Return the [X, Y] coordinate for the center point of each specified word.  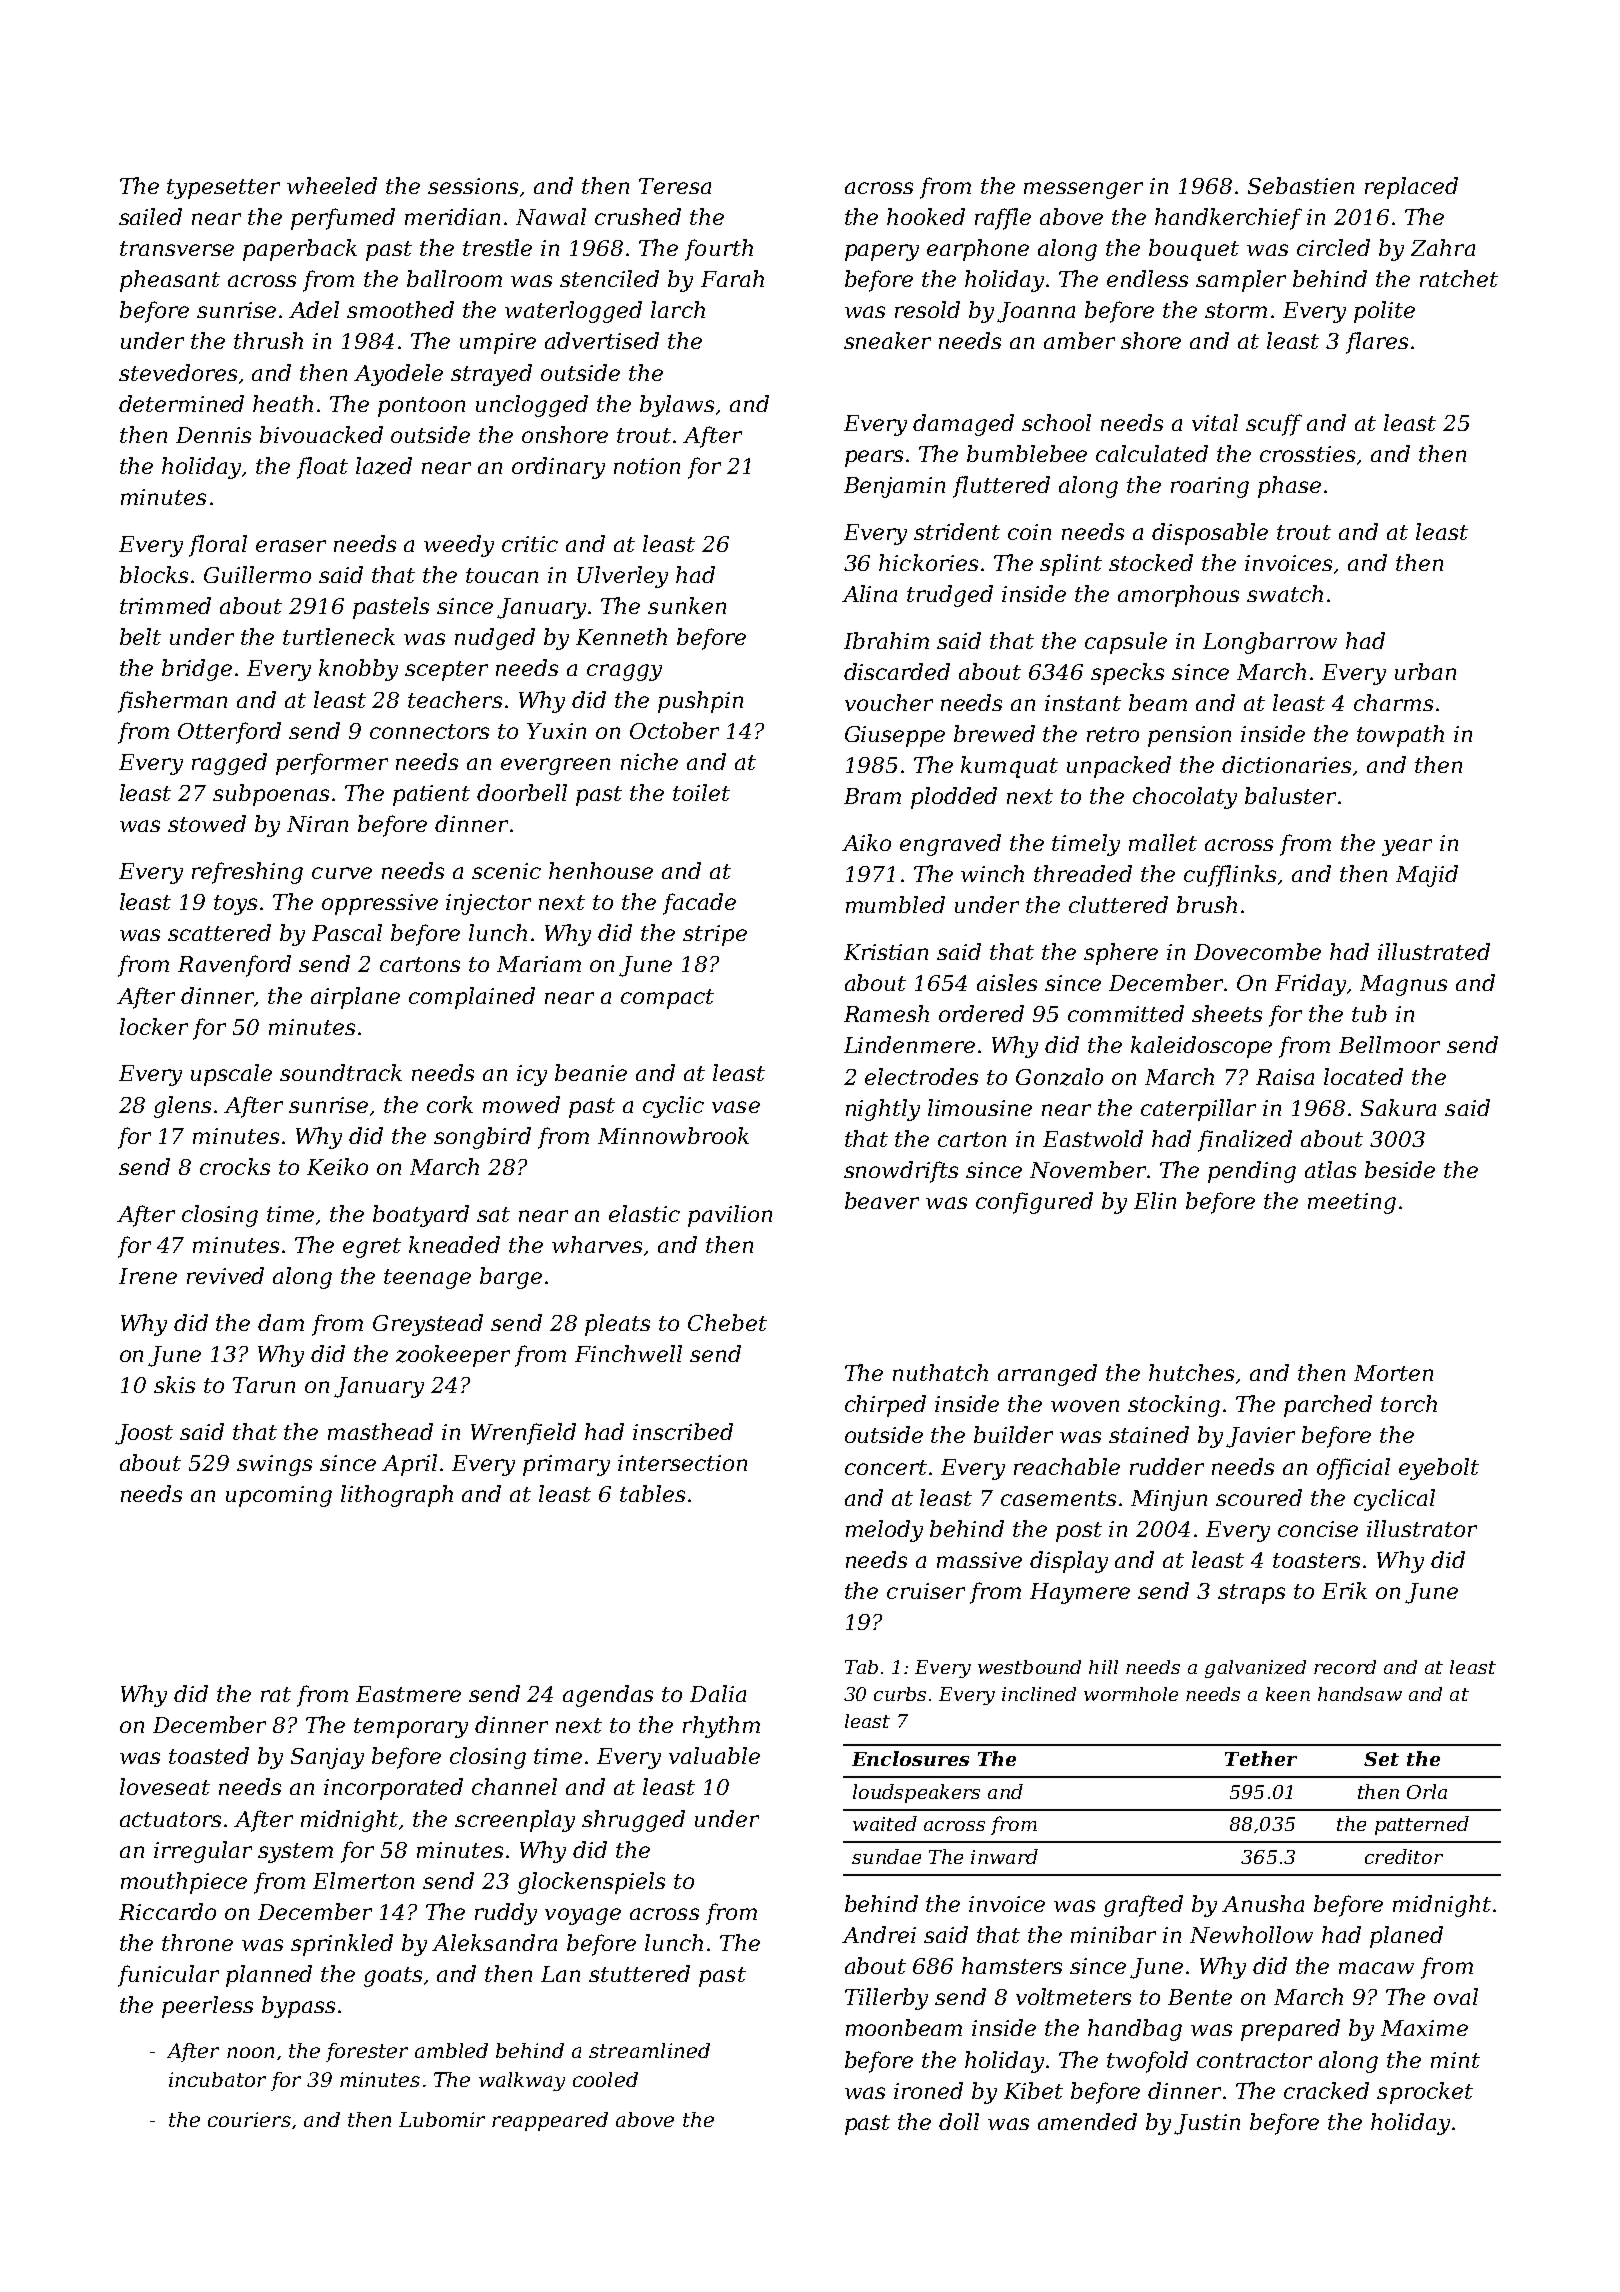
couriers [249, 2119]
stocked [1151, 562]
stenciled [609, 278]
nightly [883, 1110]
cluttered [1118, 904]
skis [174, 1384]
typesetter [223, 189]
